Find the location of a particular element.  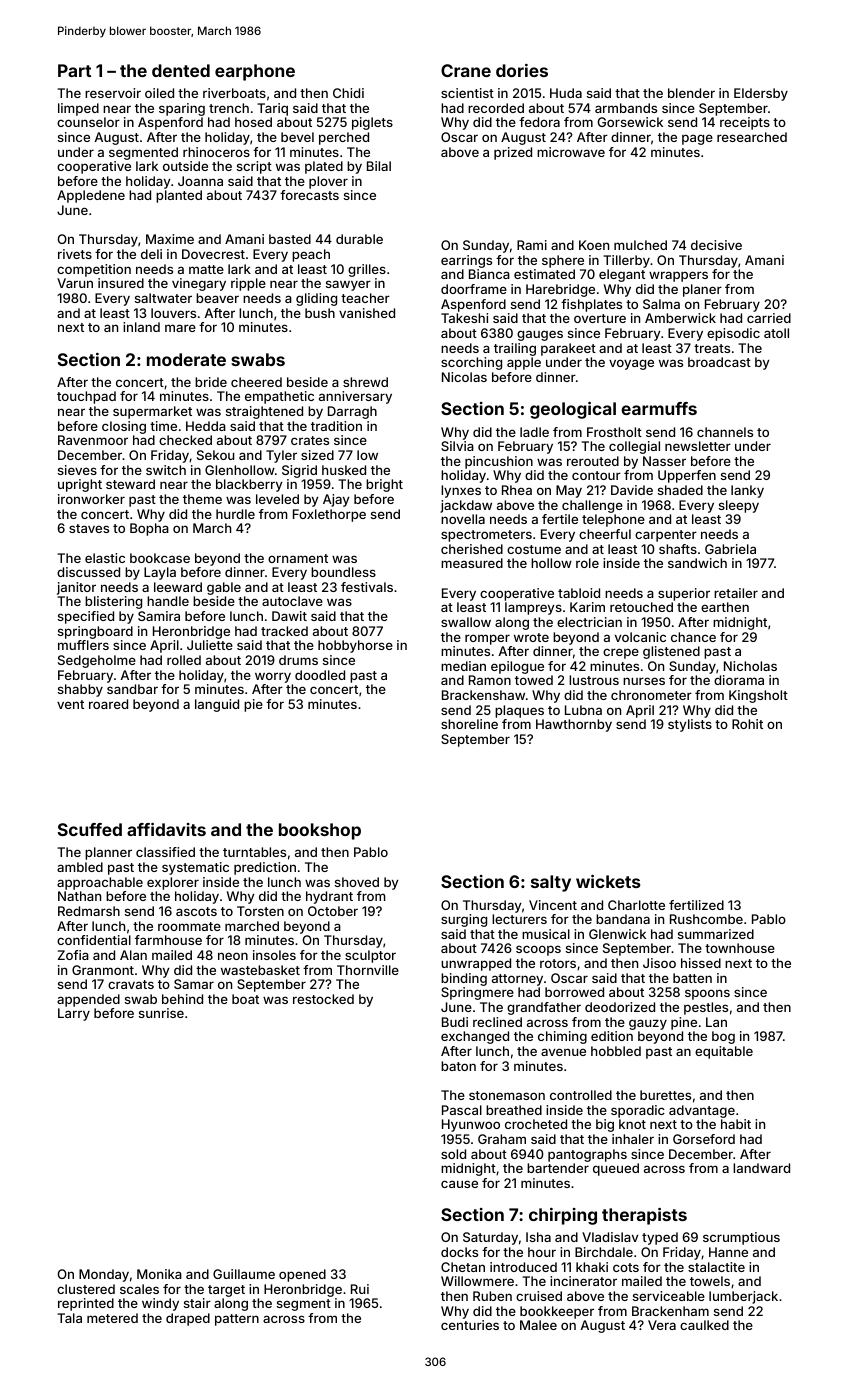

prized is located at coordinates (513, 153).
